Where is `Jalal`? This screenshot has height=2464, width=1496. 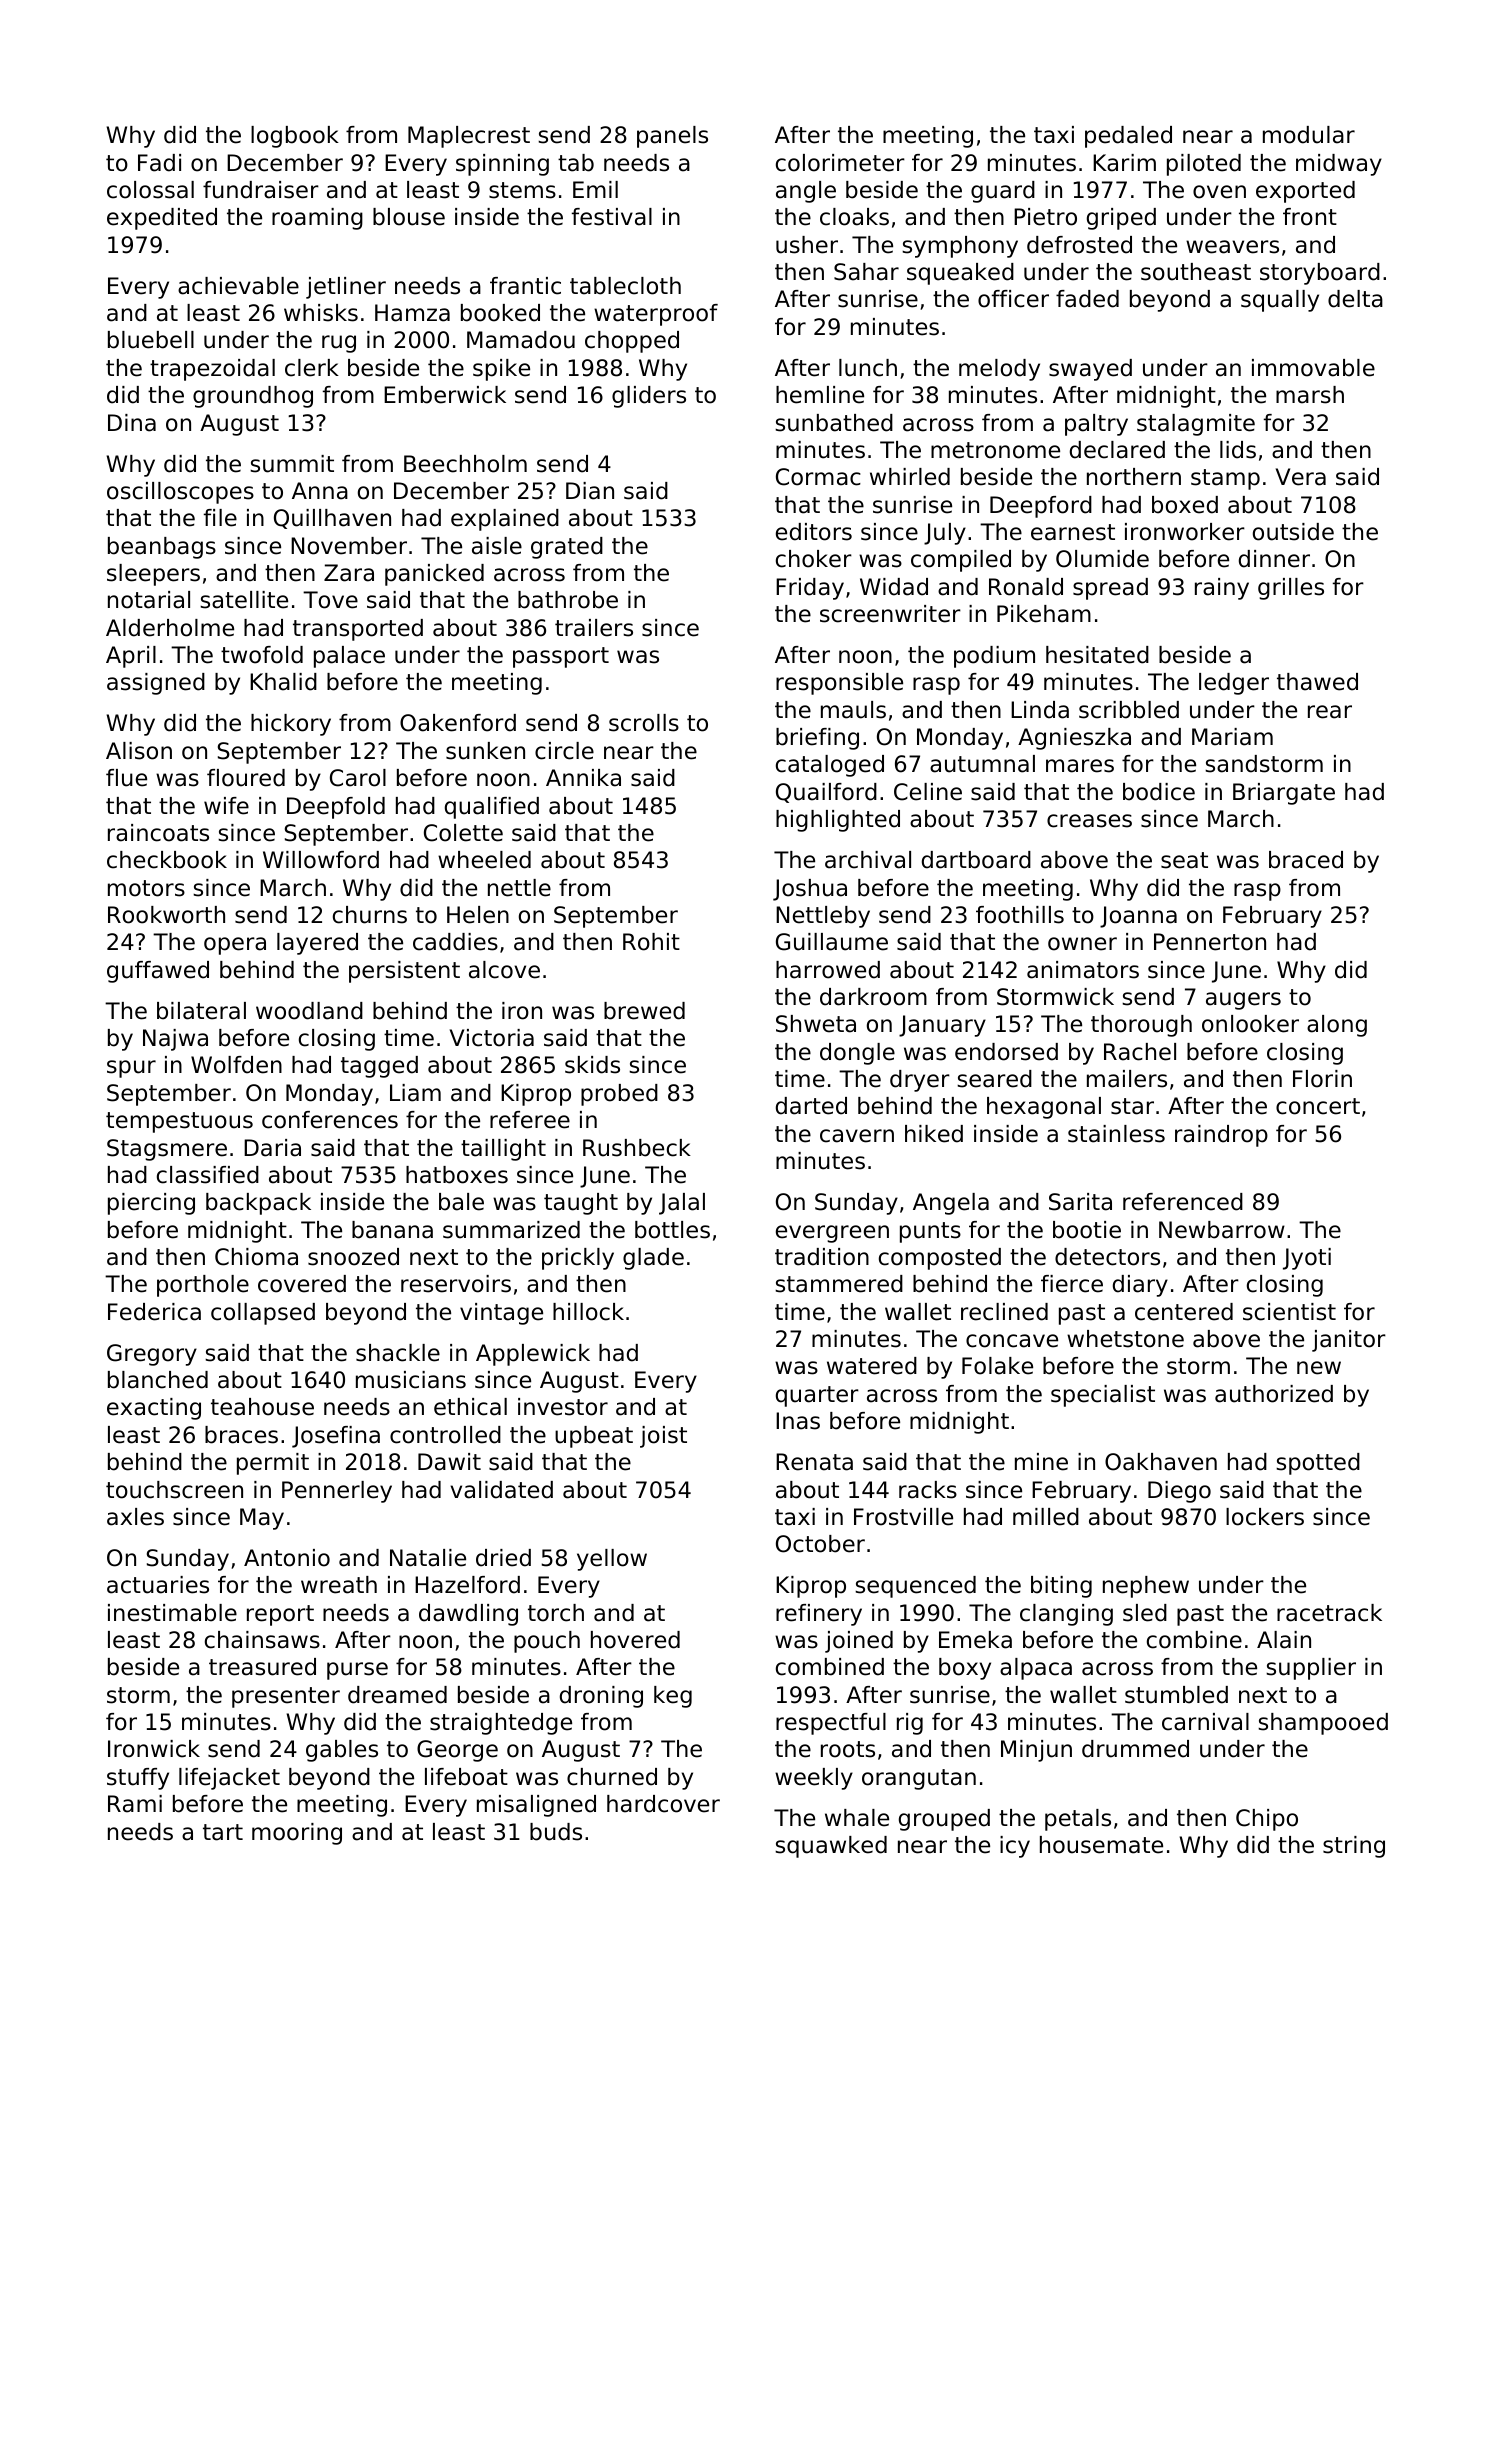 Jalal is located at coordinates (682, 1204).
